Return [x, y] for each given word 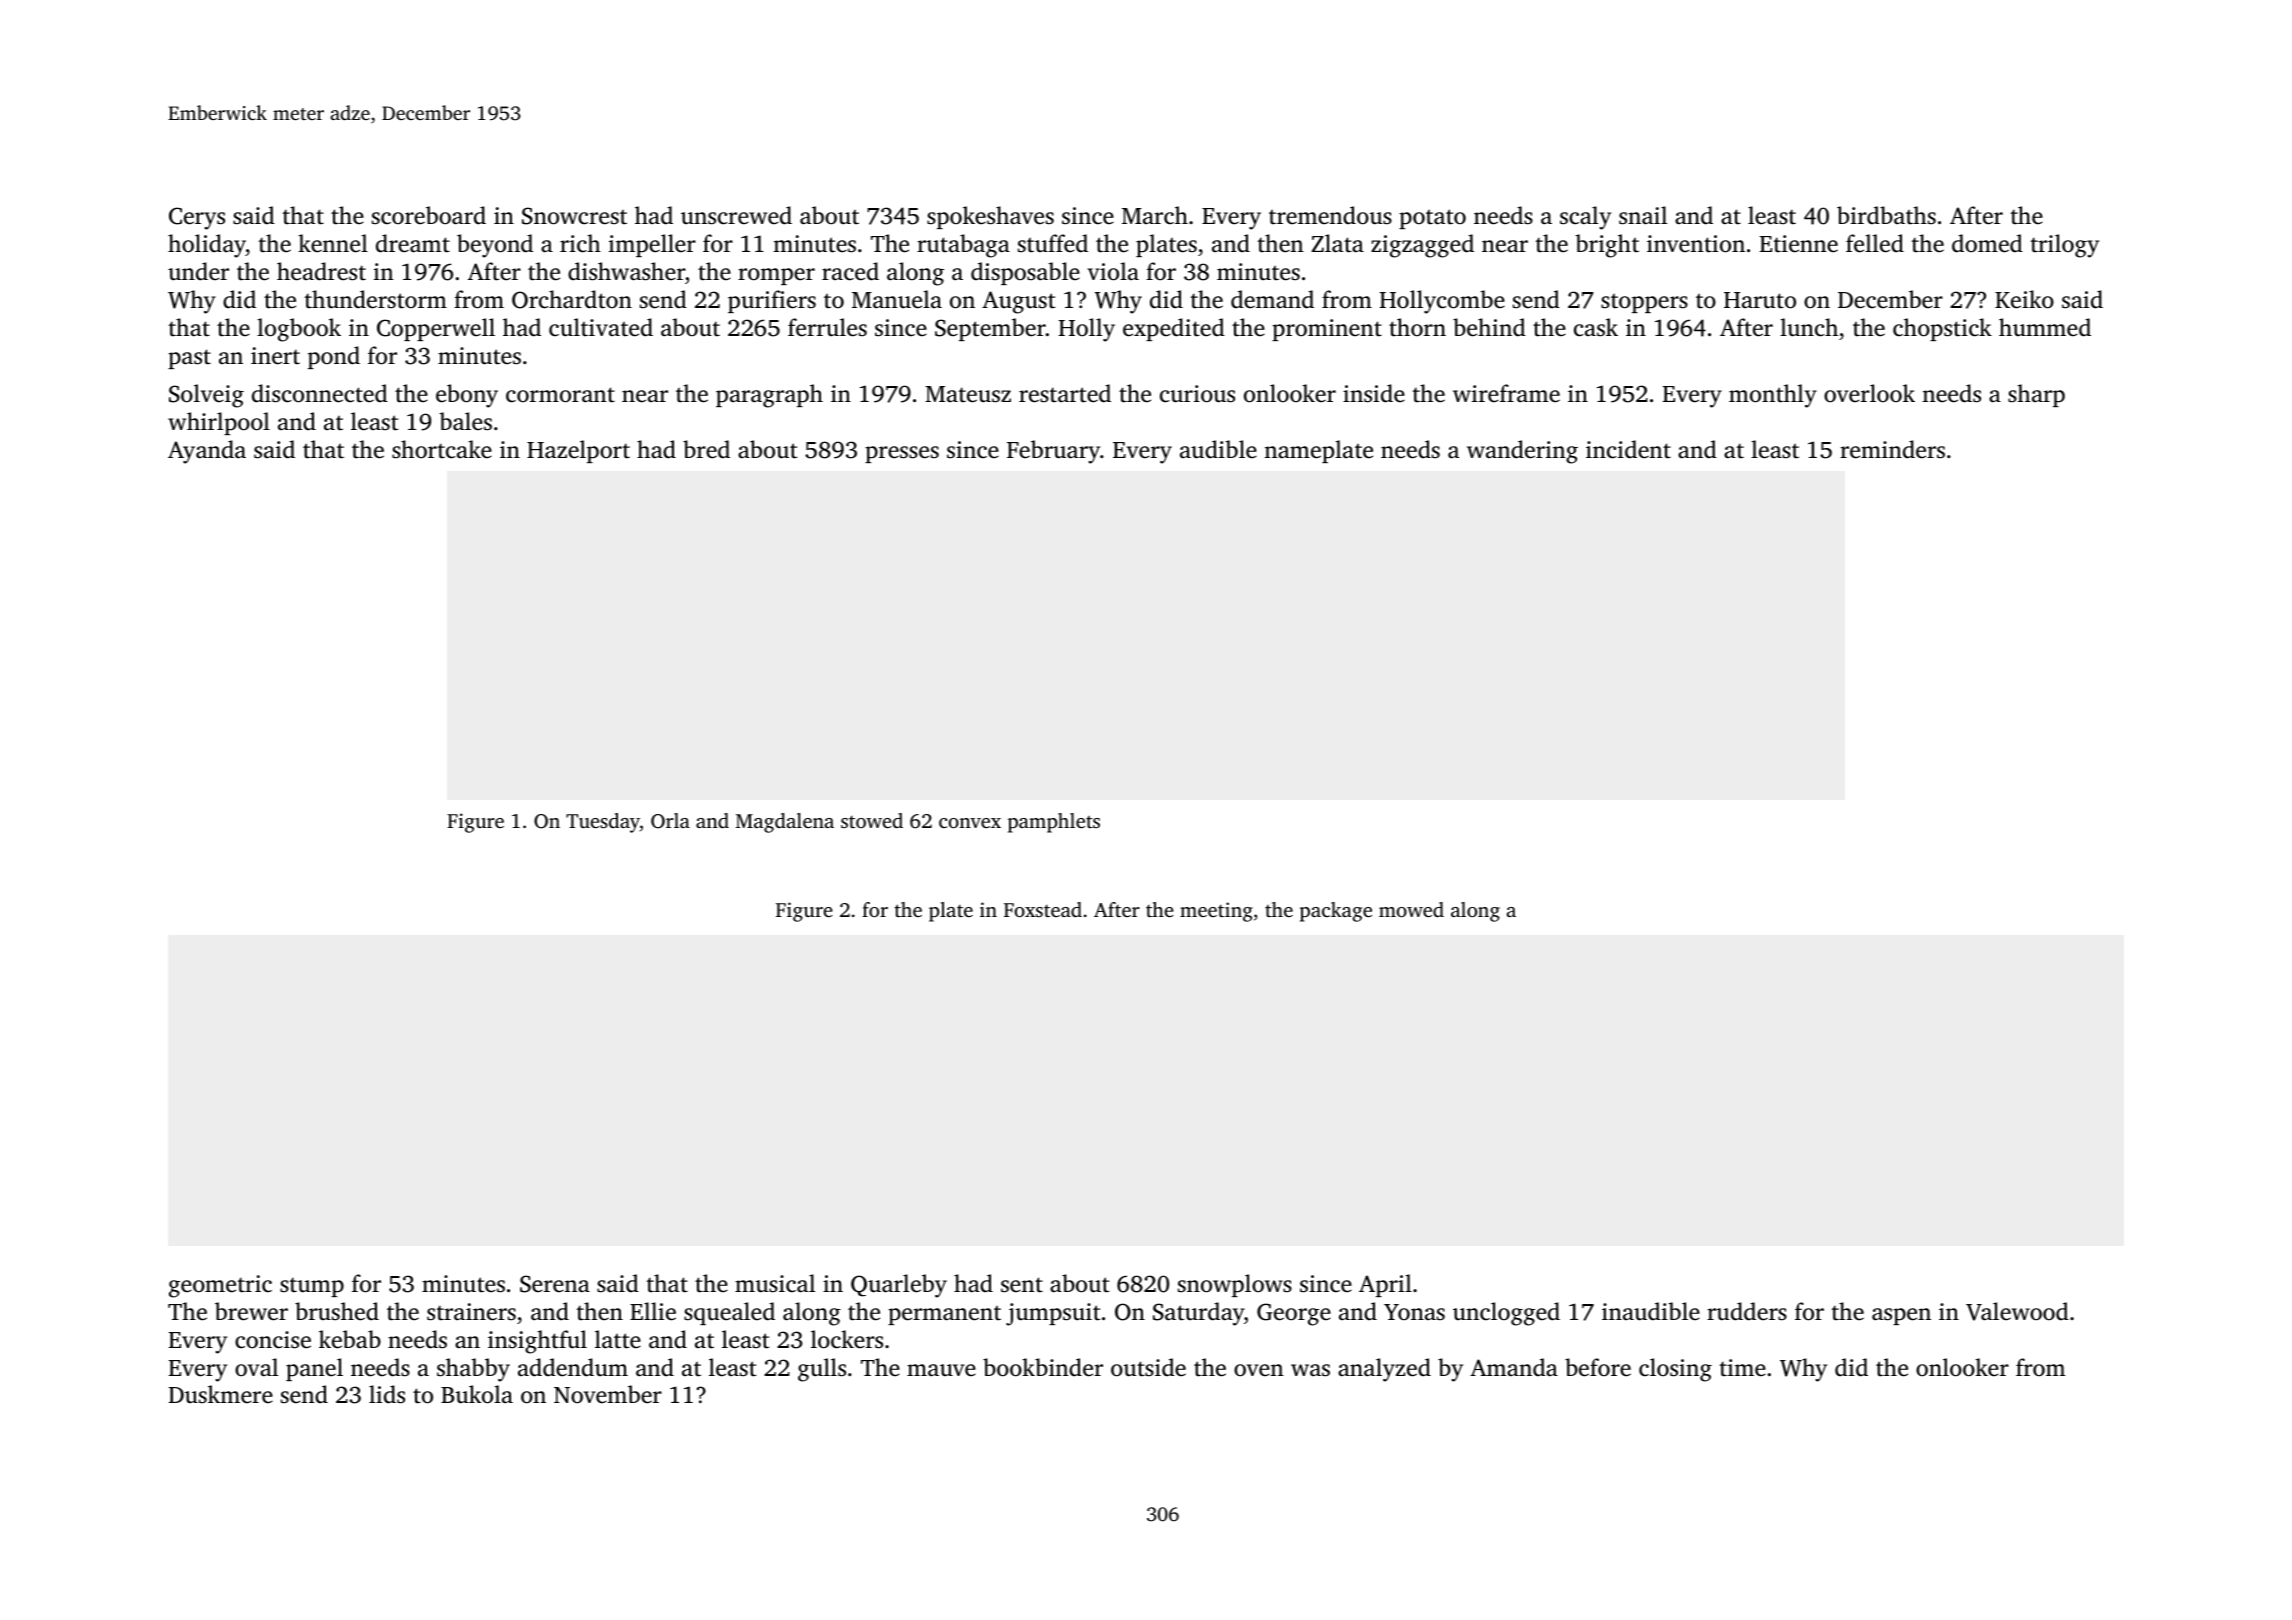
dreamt [413, 243]
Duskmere [221, 1394]
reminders [1892, 449]
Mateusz [968, 394]
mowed [1411, 909]
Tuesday [603, 823]
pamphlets [1054, 823]
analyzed [1384, 1370]
